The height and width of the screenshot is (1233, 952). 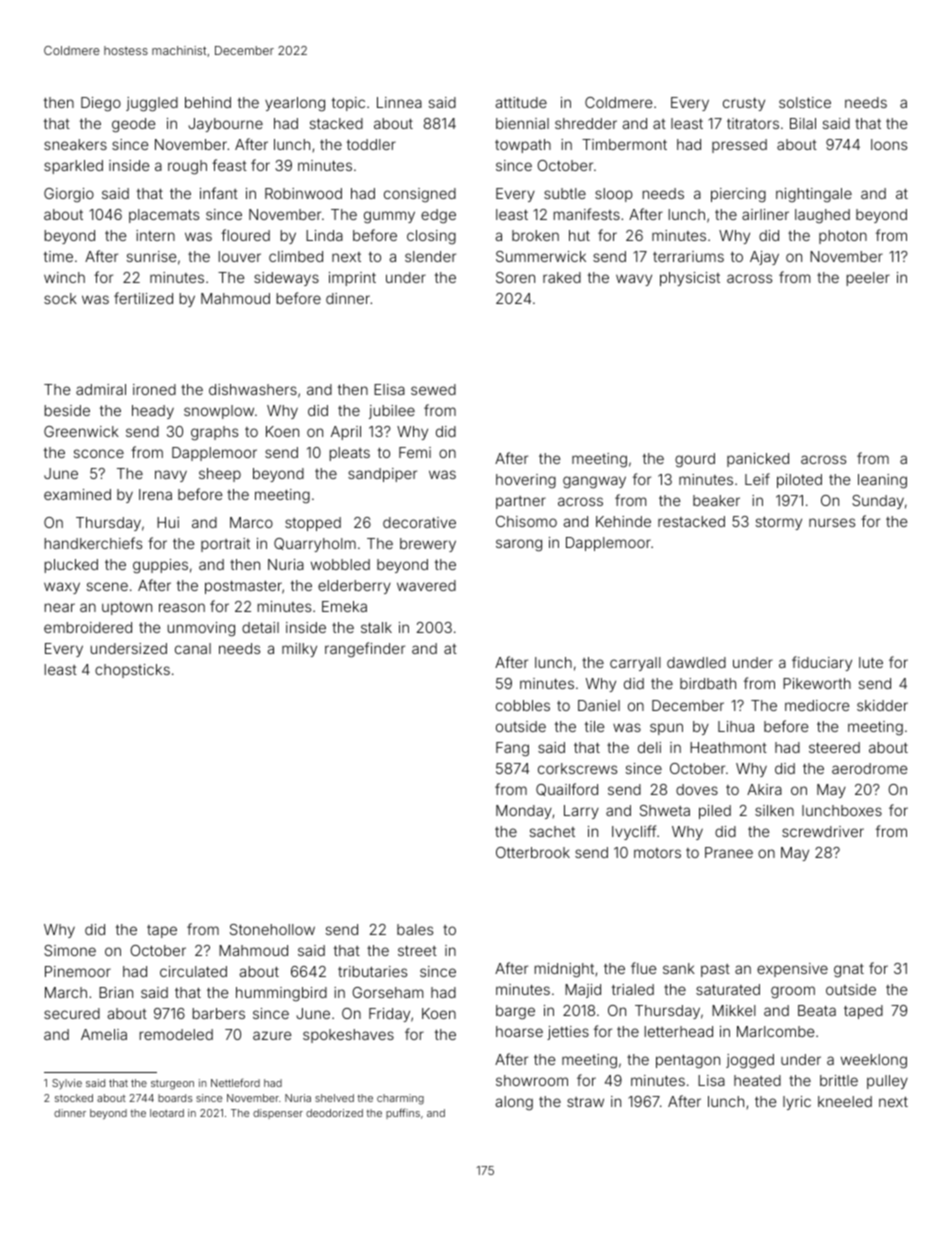 I want to click on hut, so click(x=579, y=235).
